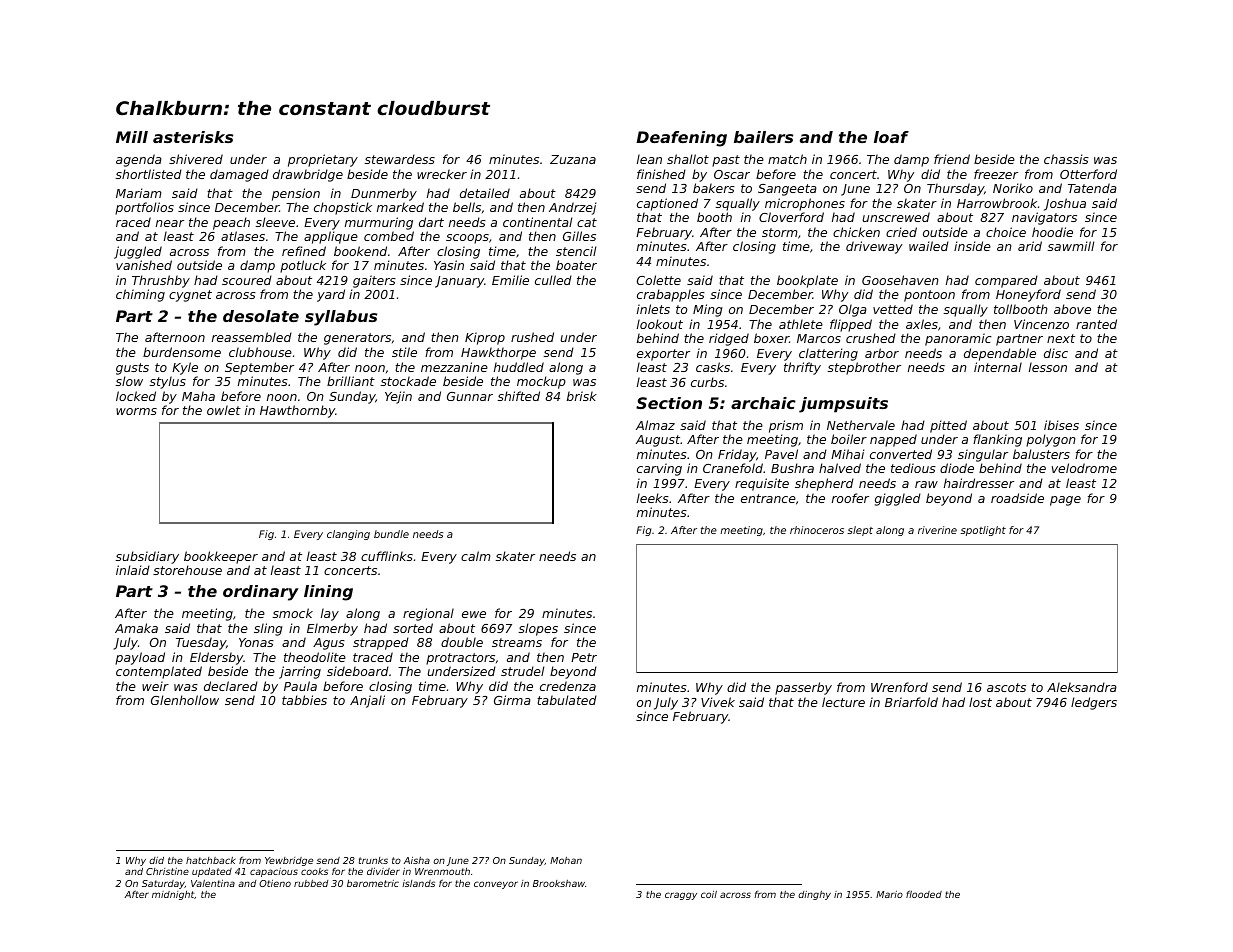 The width and height of the screenshot is (1233, 952). I want to click on Wrenford, so click(899, 687).
